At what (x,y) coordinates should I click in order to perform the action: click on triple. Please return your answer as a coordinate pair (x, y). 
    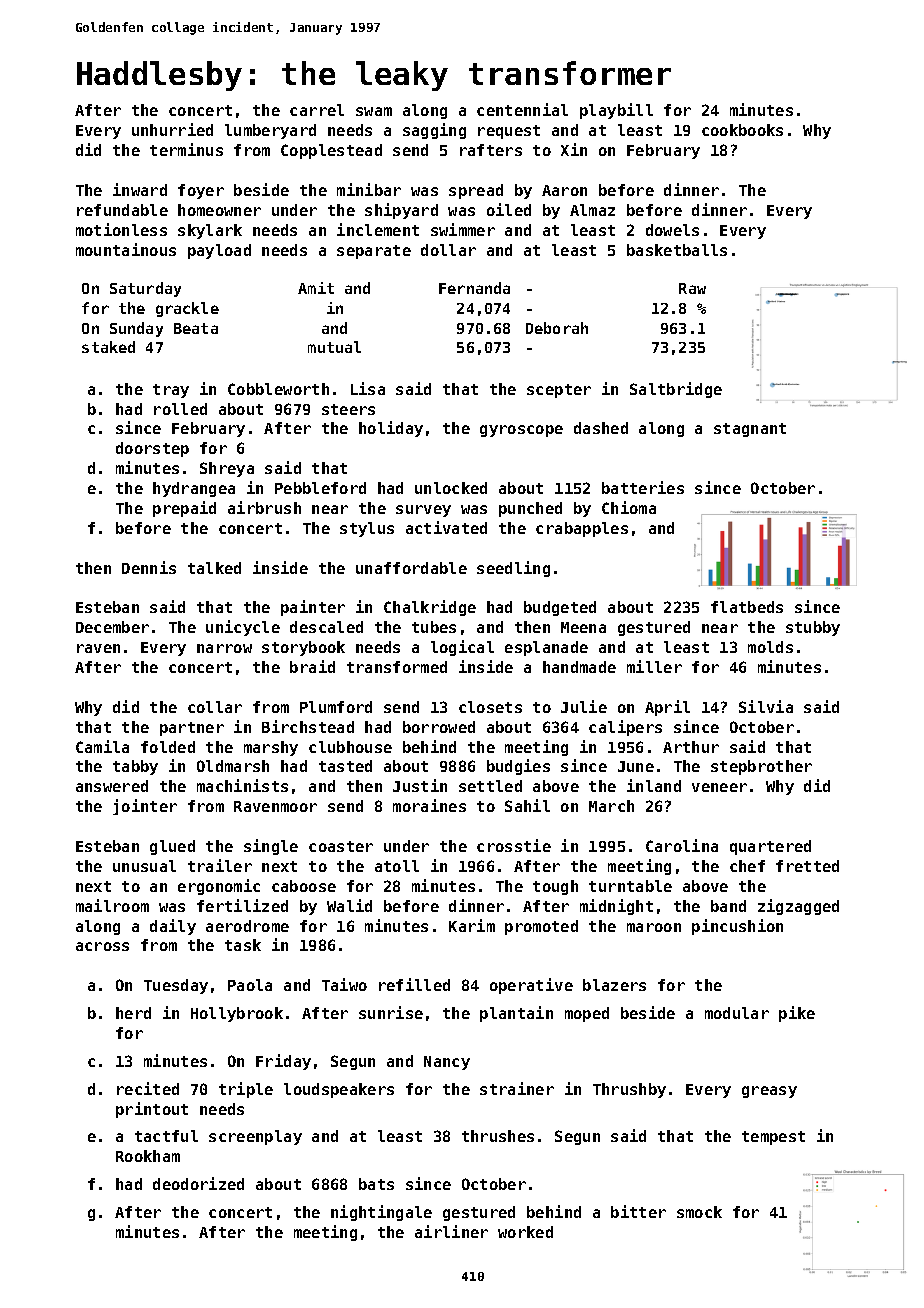
    Looking at the image, I should click on (246, 1090).
